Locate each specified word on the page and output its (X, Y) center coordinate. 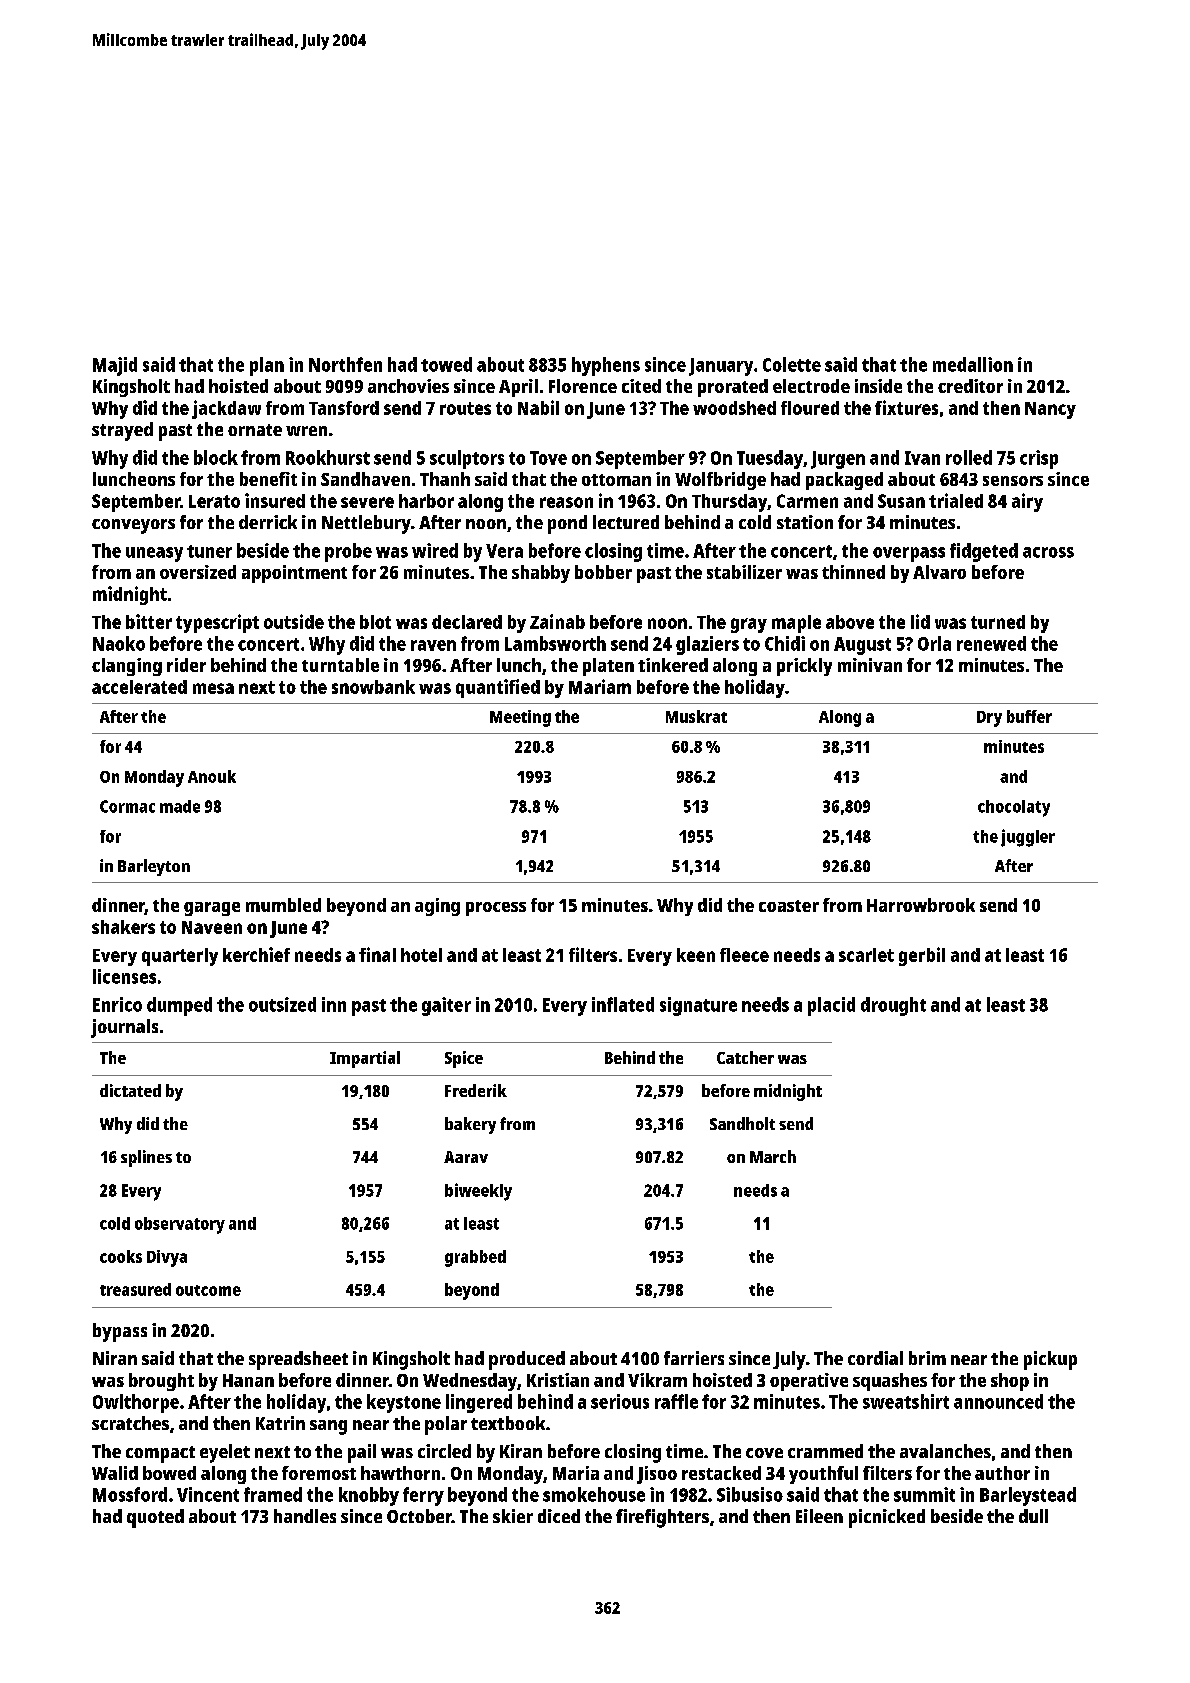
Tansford (344, 408)
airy (1027, 502)
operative (809, 1382)
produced (527, 1360)
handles (305, 1516)
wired (435, 550)
